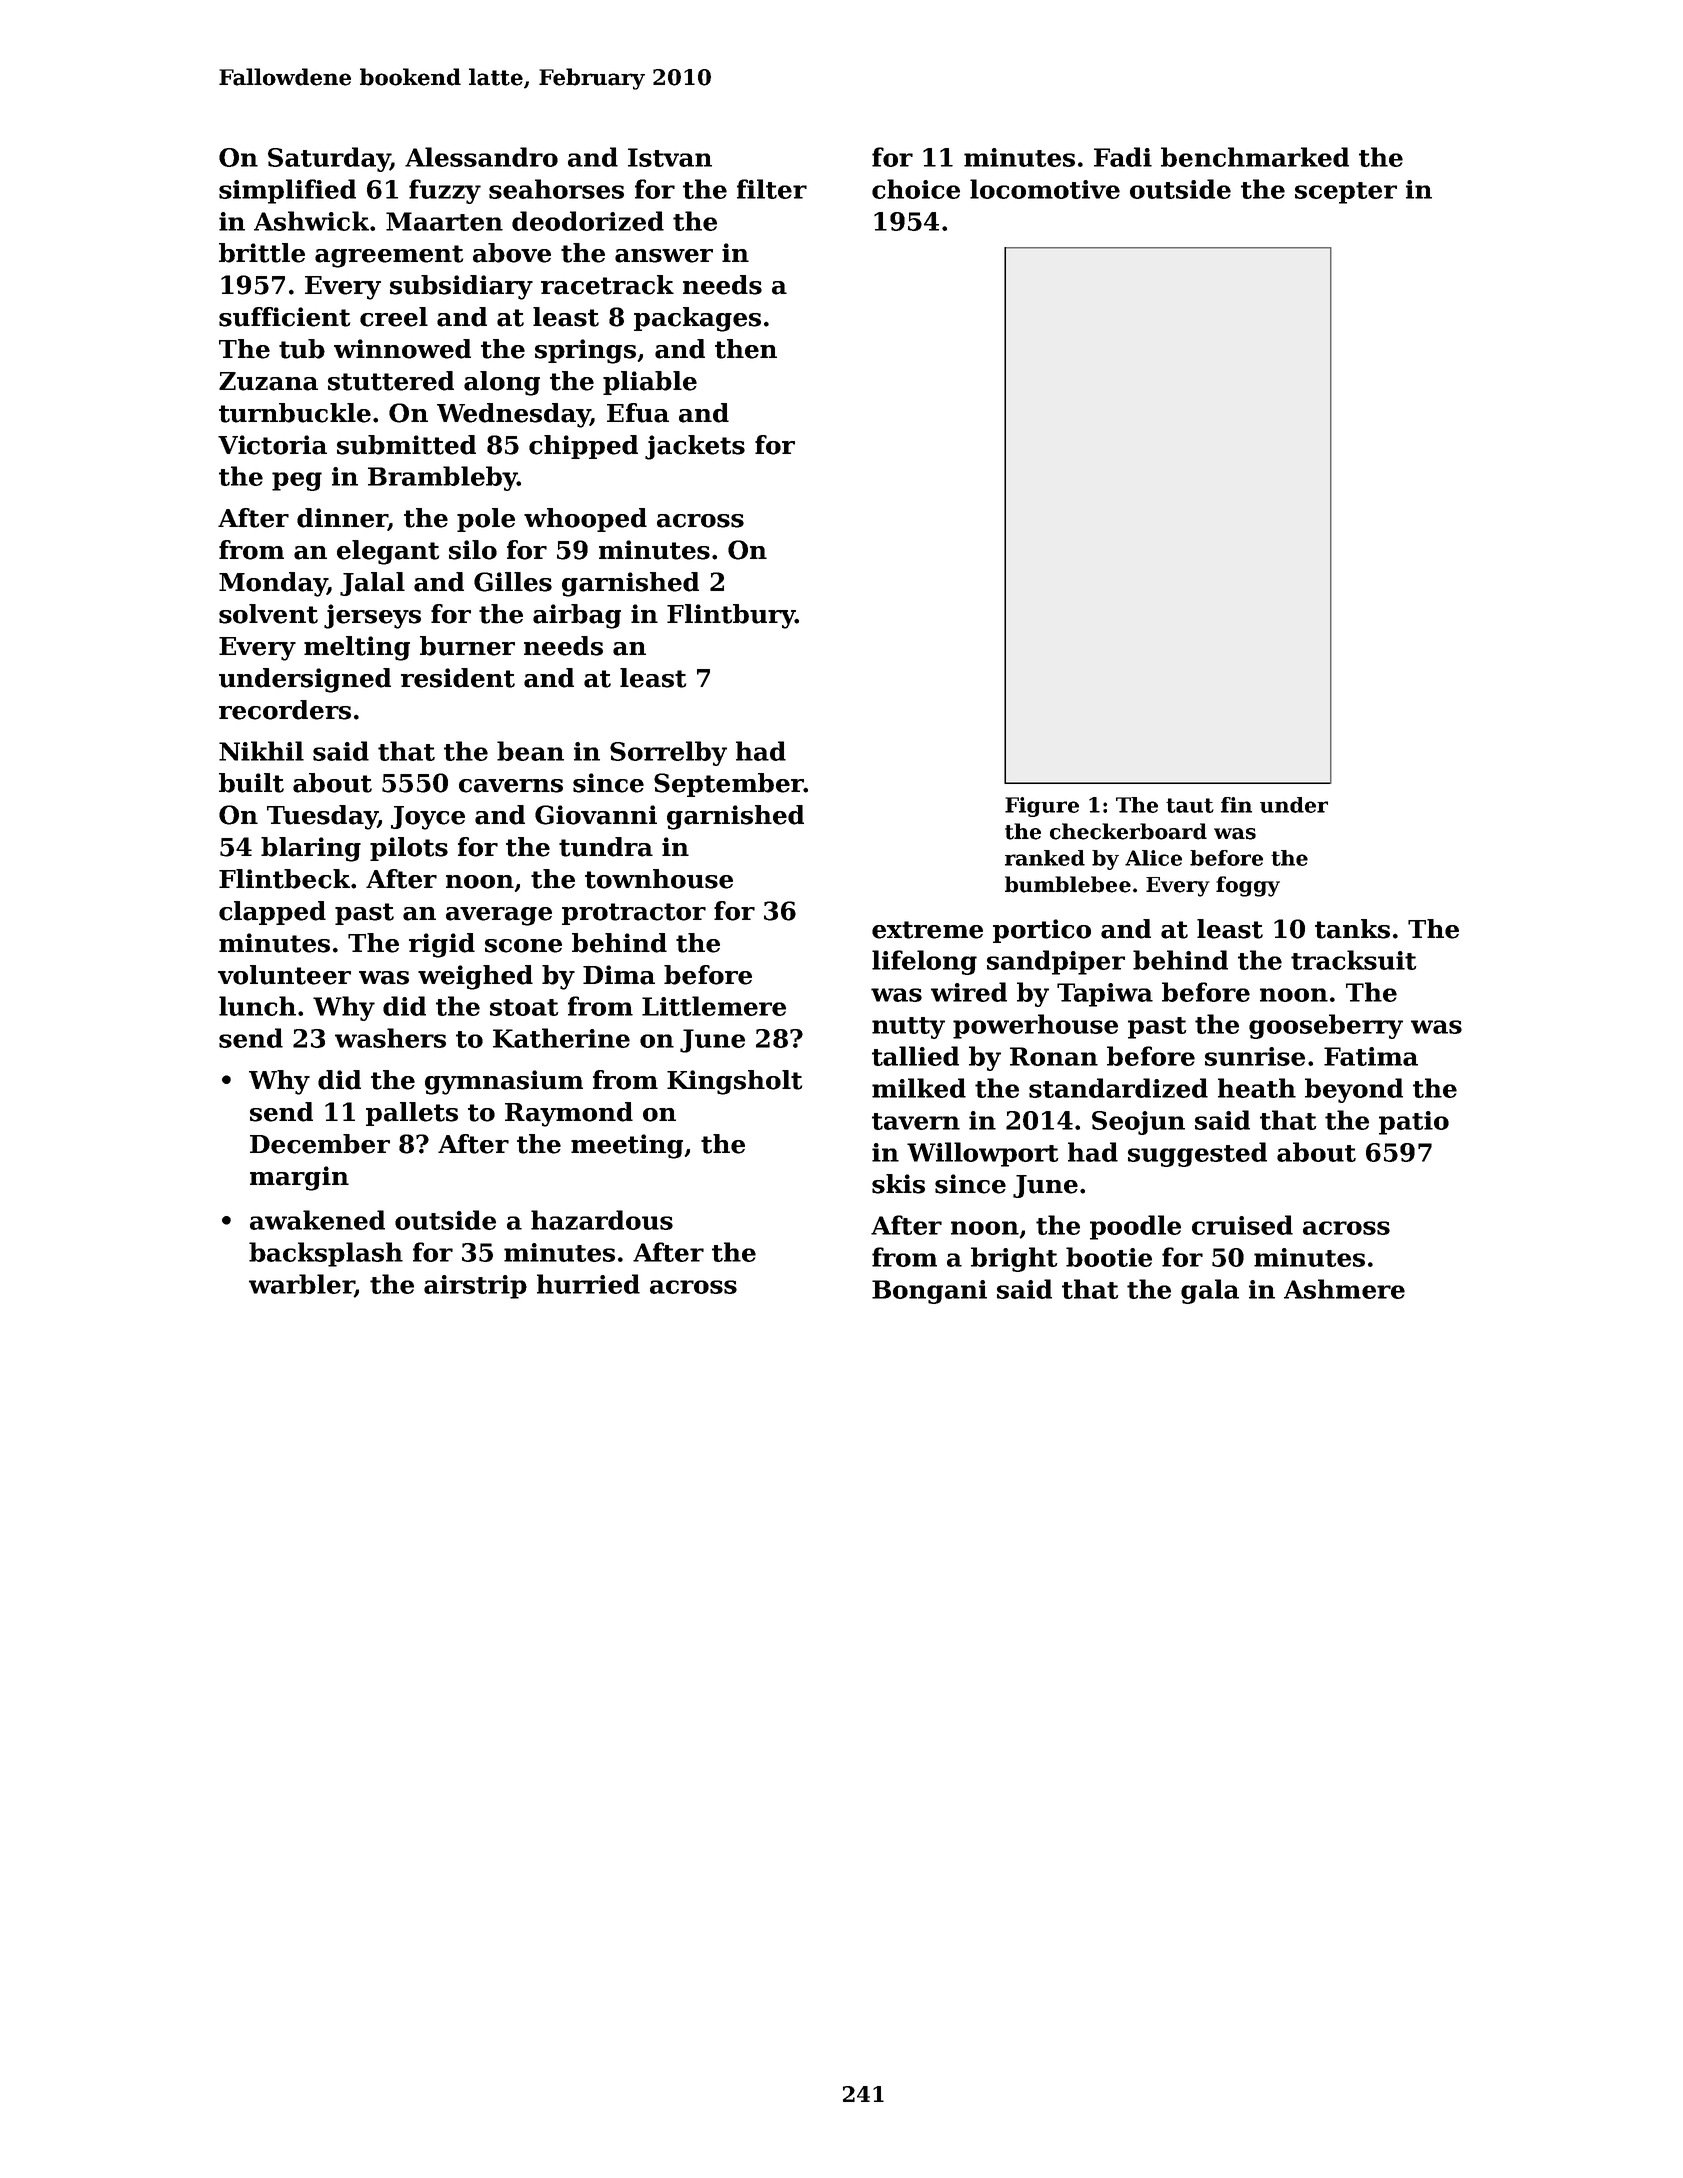 The image size is (1683, 2178). What do you see at coordinates (1236, 805) in the screenshot?
I see `fin` at bounding box center [1236, 805].
